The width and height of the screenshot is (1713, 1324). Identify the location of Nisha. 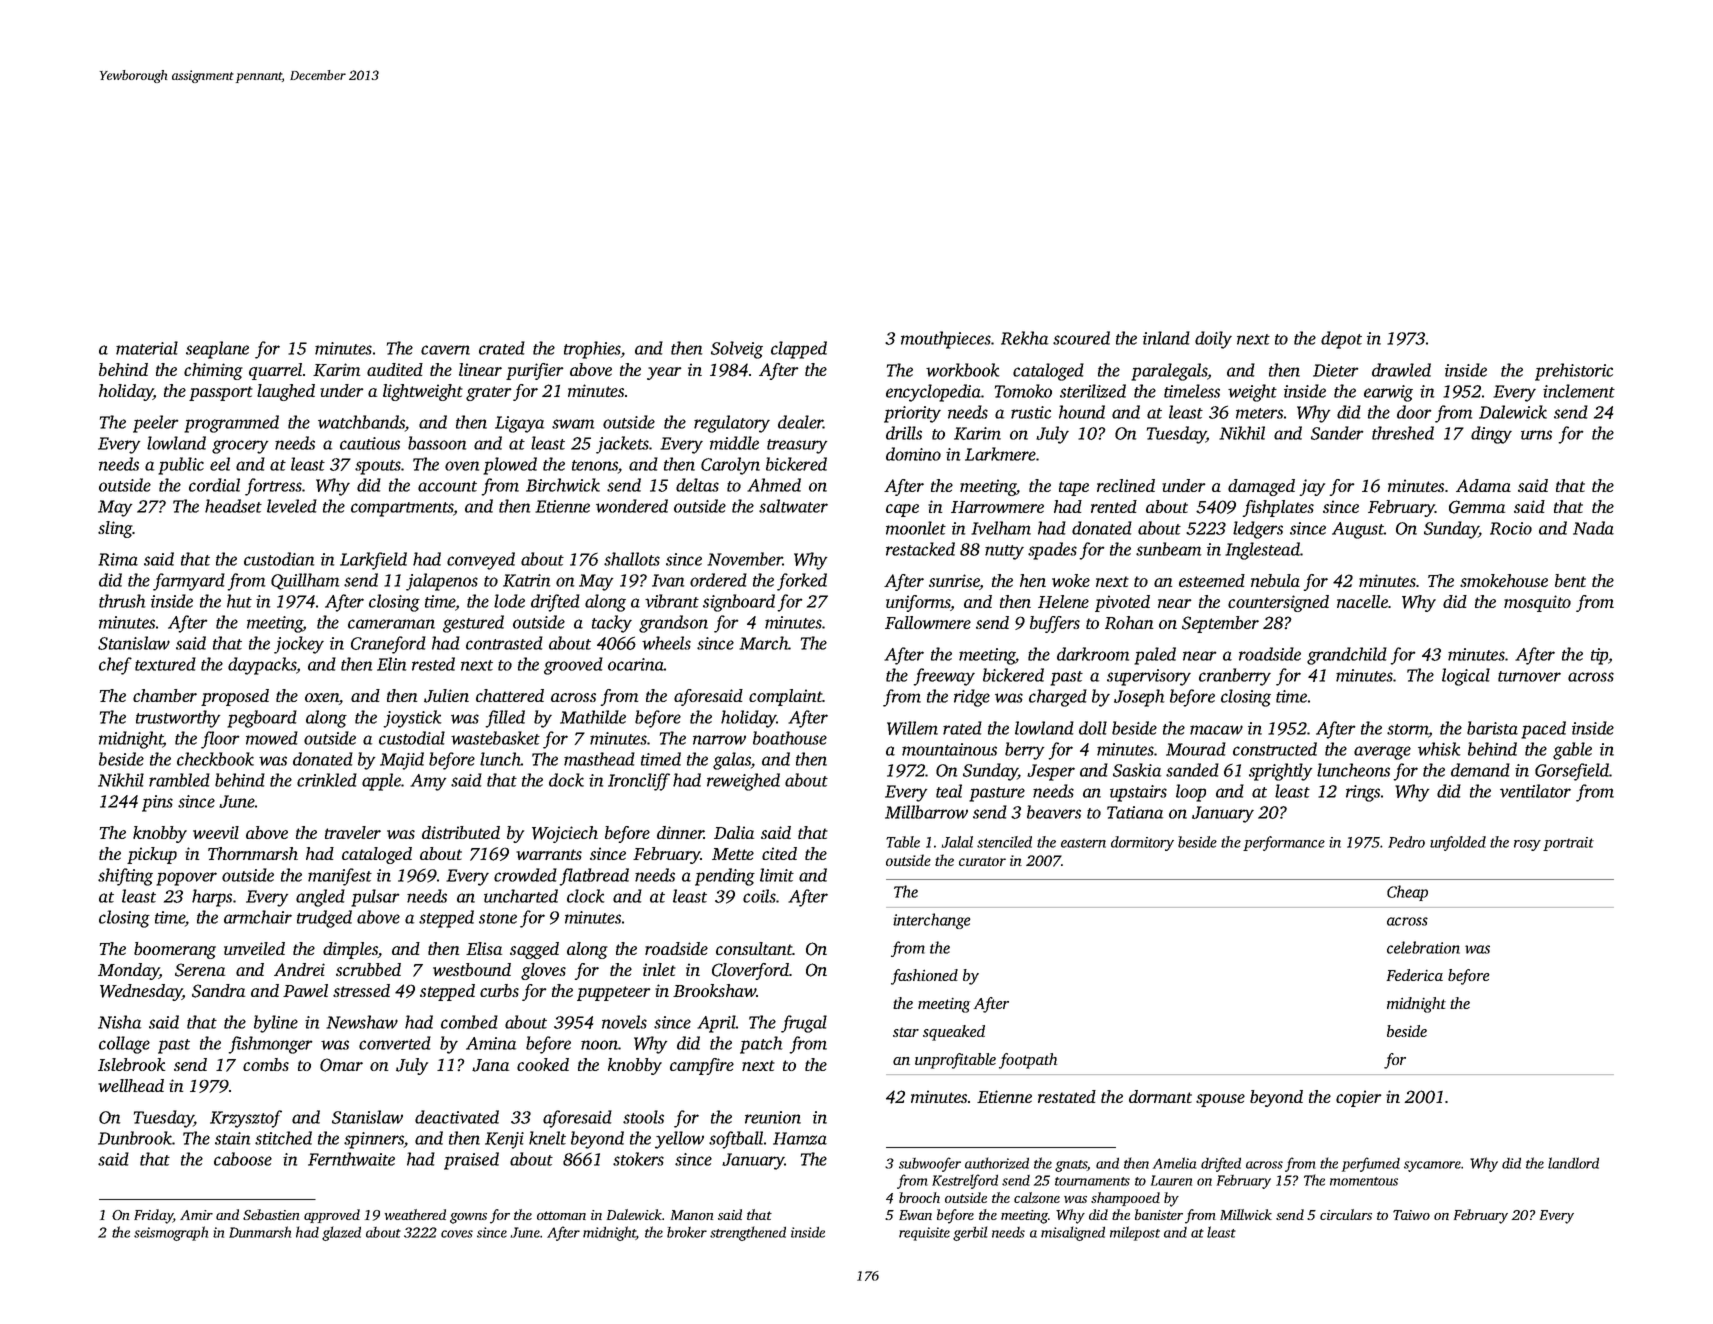
(119, 1022).
